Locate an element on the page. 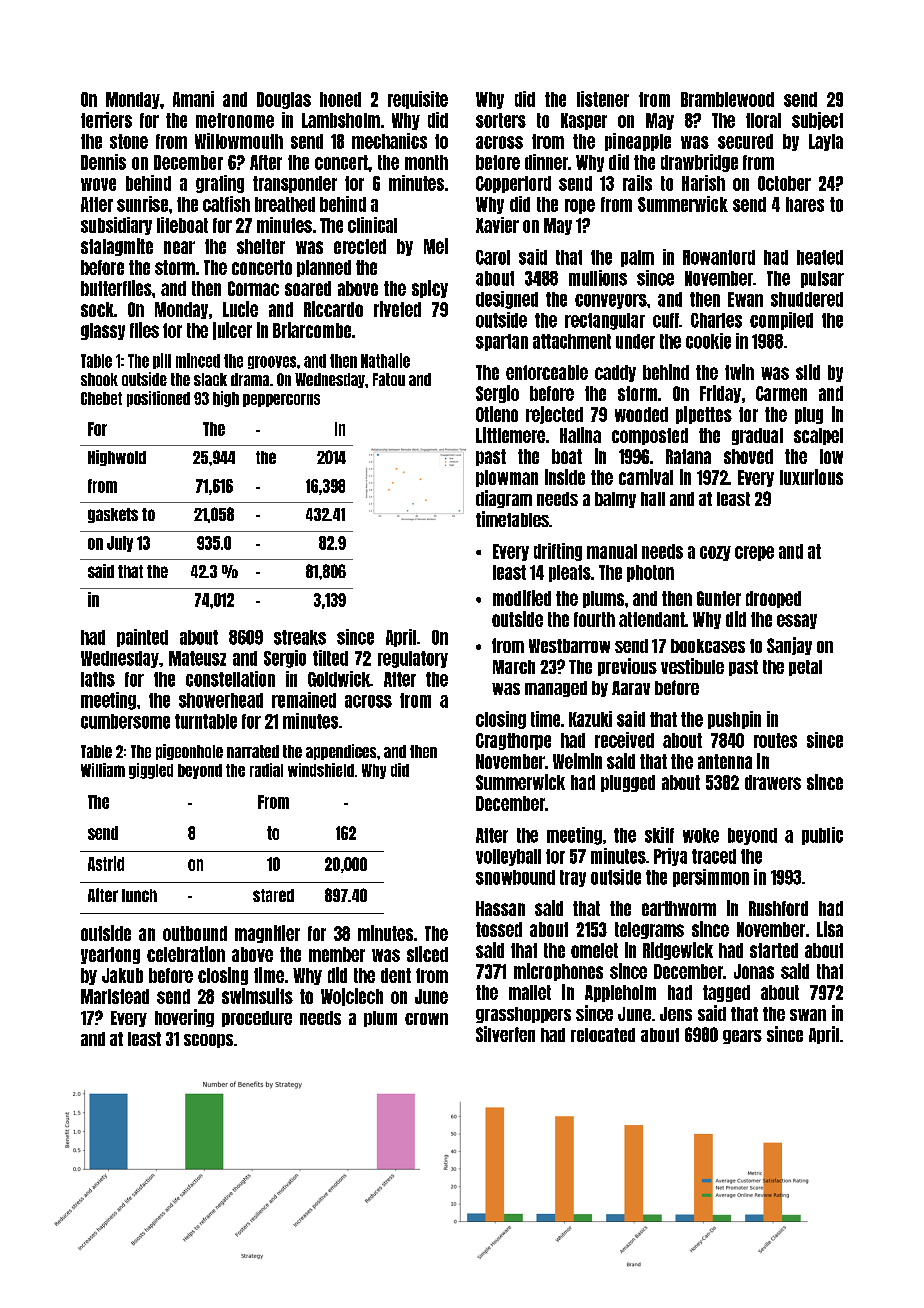  Chebet is located at coordinates (101, 398).
